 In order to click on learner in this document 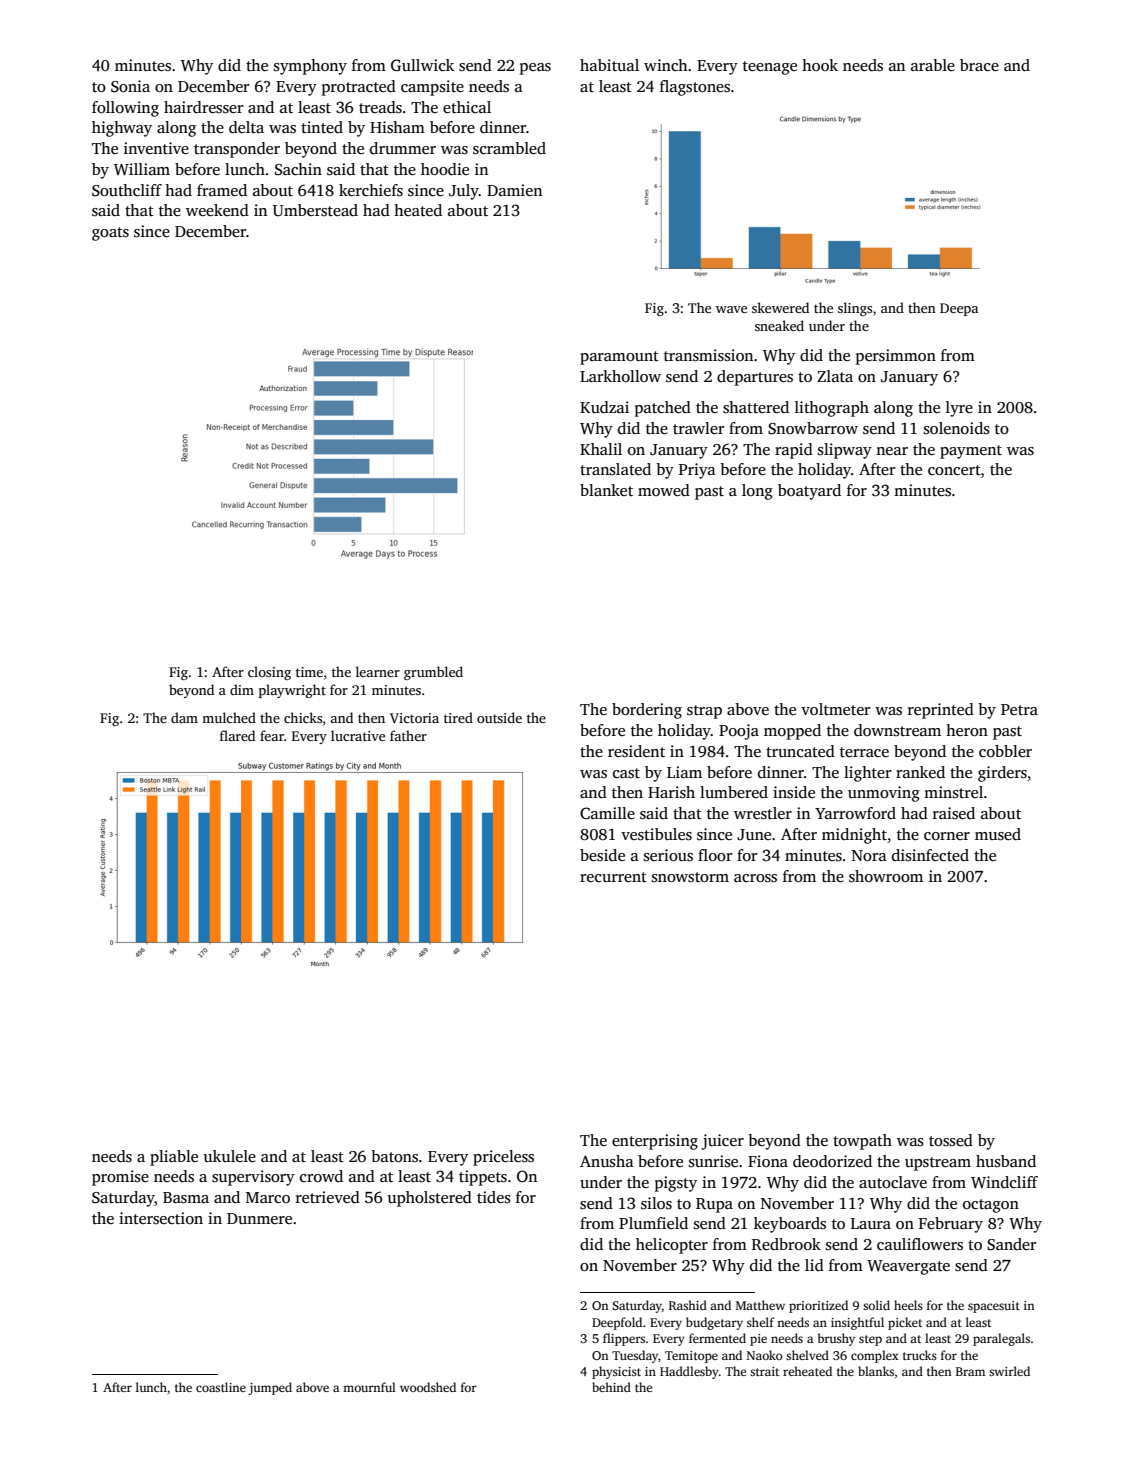, I will do `click(378, 671)`.
